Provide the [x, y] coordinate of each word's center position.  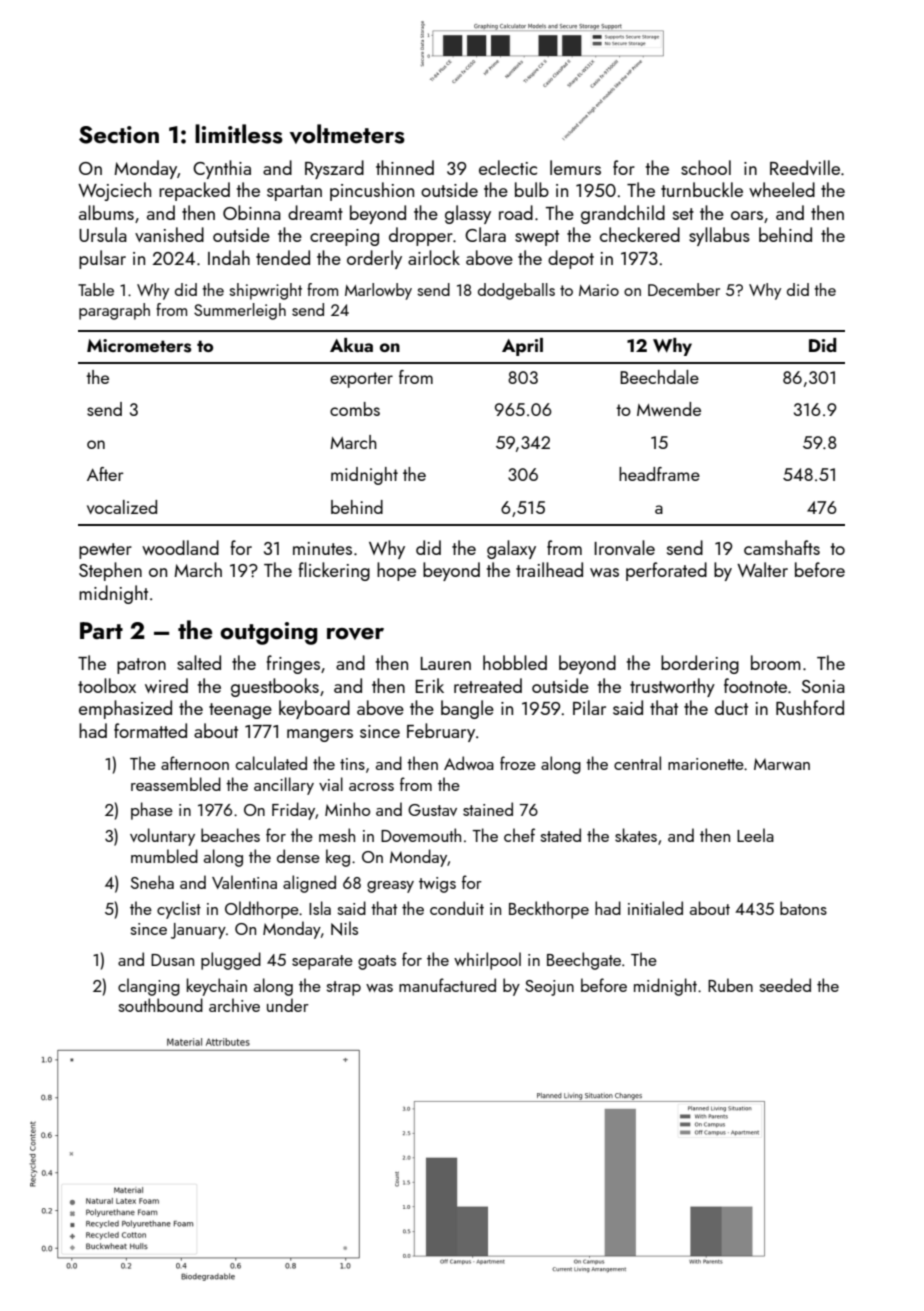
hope [396, 571]
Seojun [549, 988]
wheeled [782, 189]
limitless [239, 134]
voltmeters [347, 134]
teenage [240, 711]
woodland [180, 547]
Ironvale [624, 547]
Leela [755, 835]
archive [234, 1005]
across [371, 787]
